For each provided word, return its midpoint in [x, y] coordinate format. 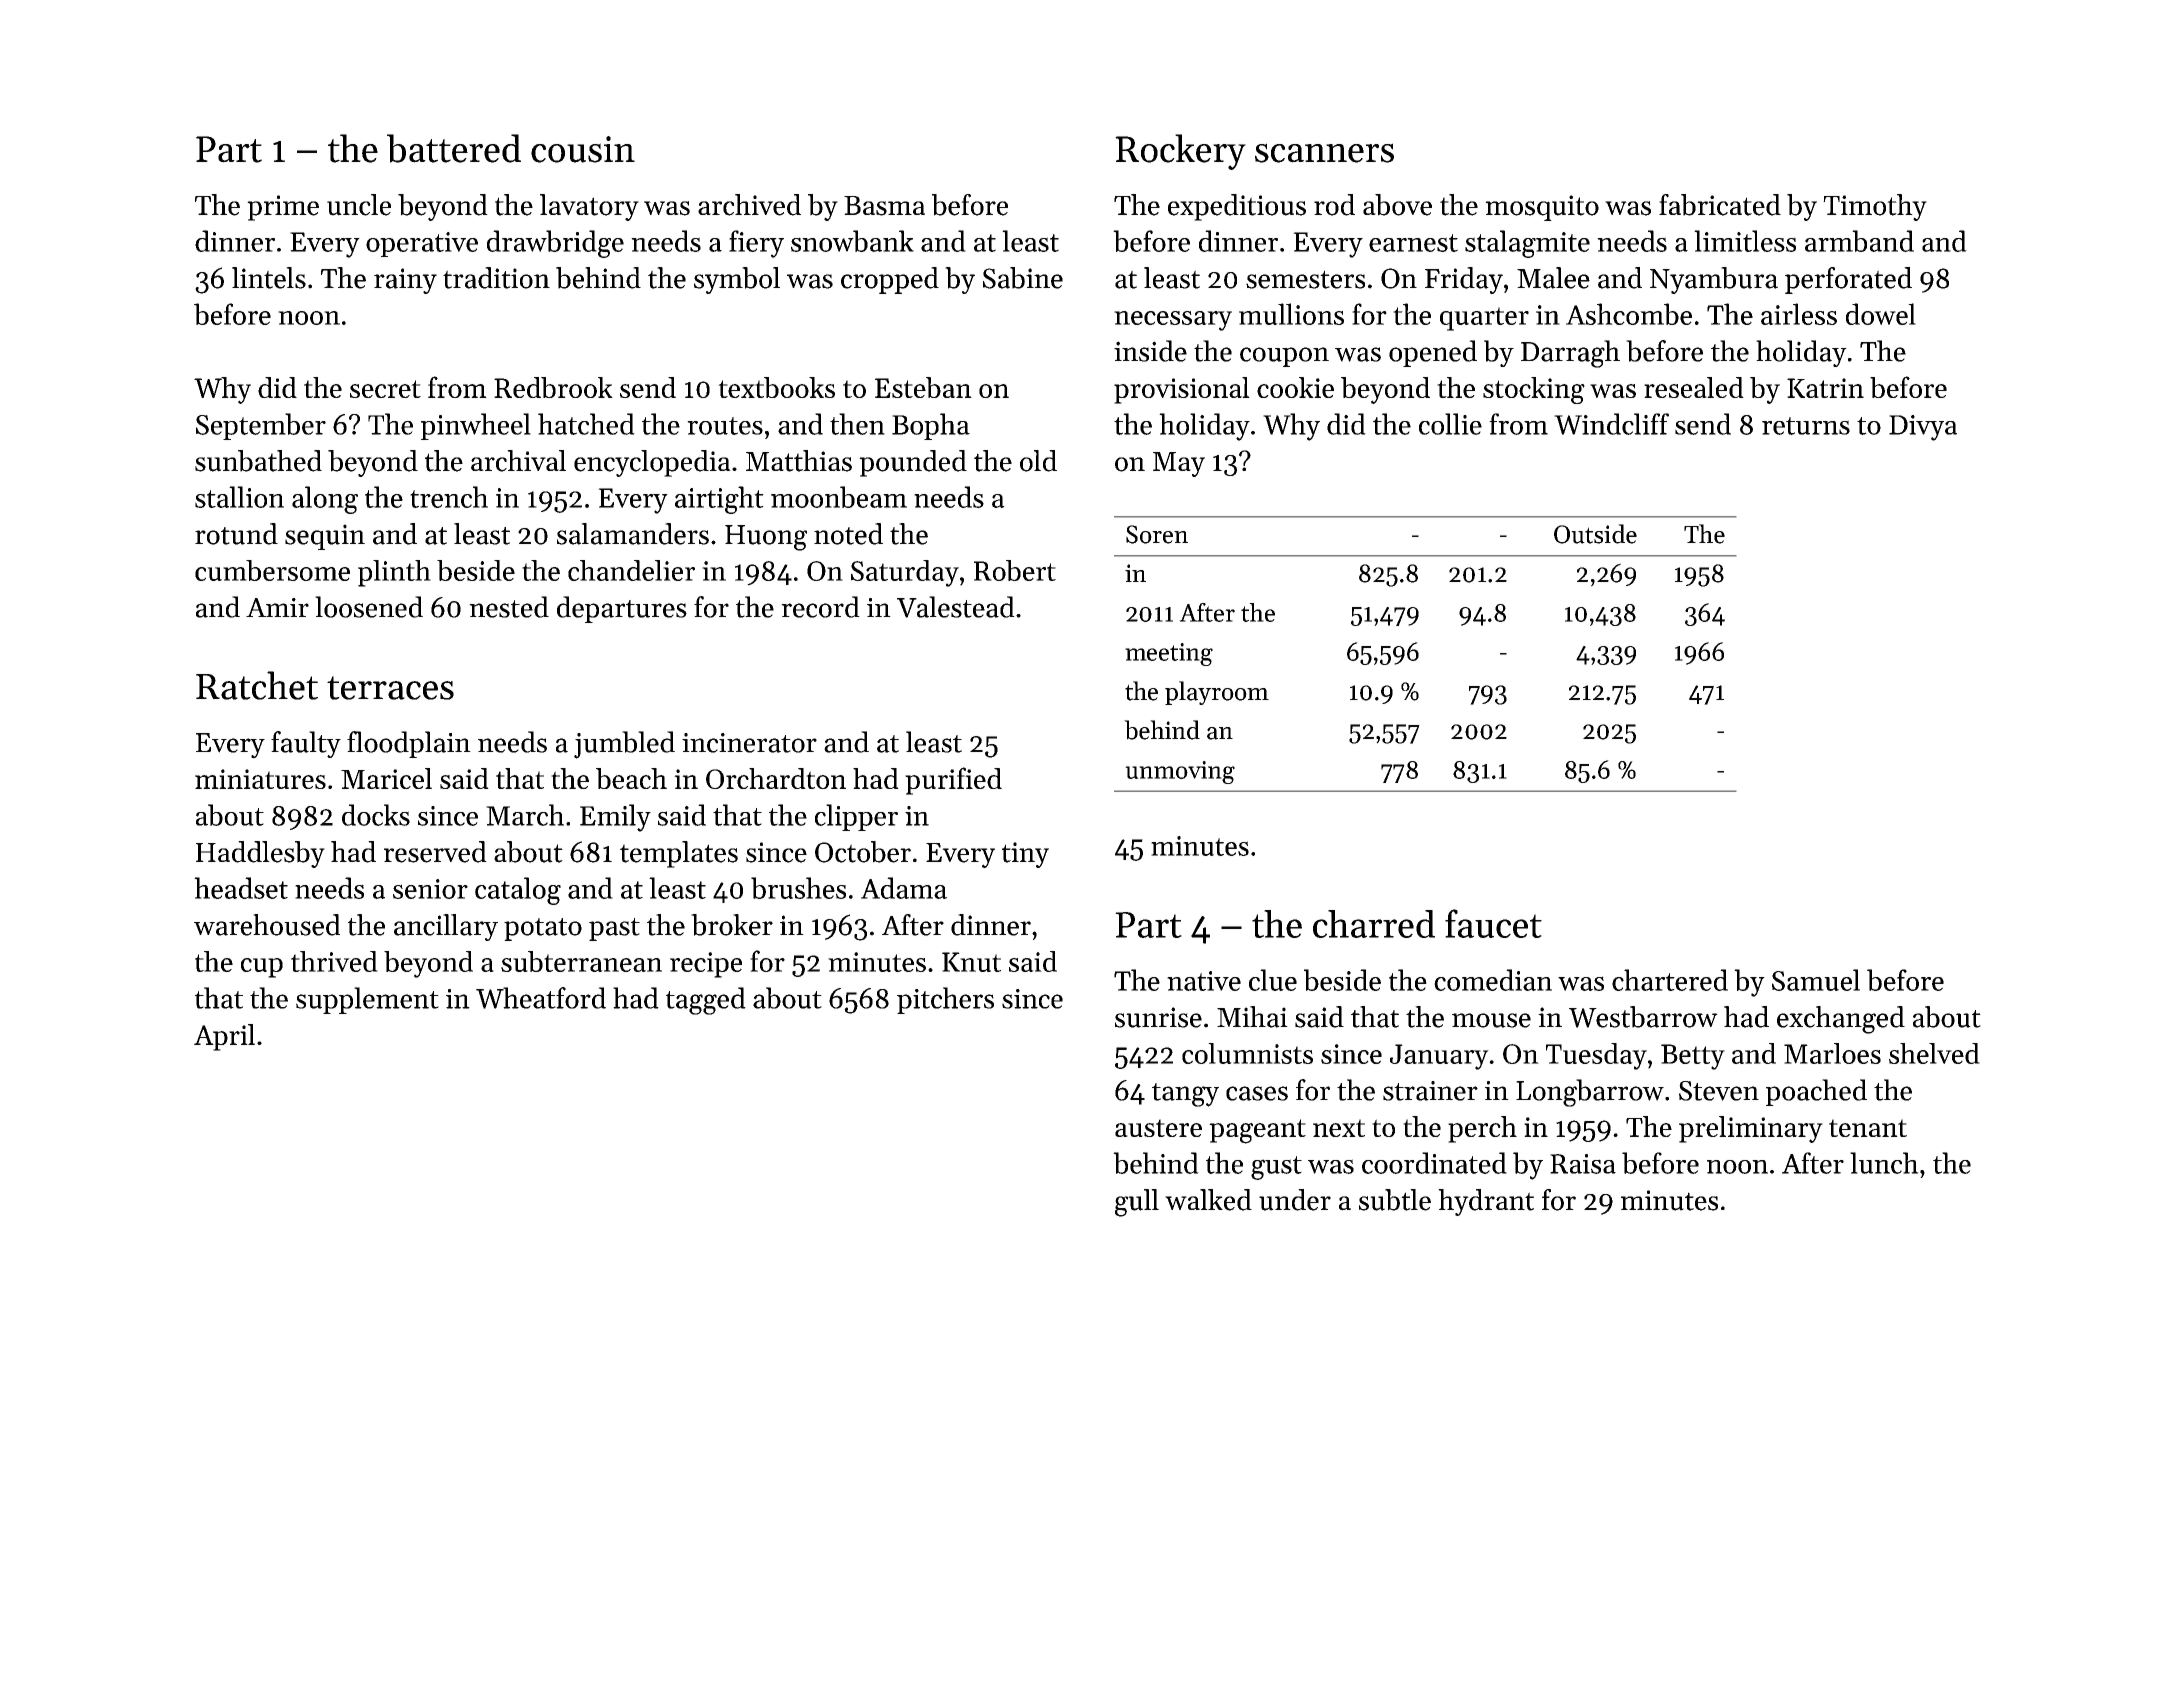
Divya [1923, 428]
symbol [737, 280]
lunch [1884, 1163]
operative [422, 244]
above [1397, 205]
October [863, 852]
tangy [1185, 1095]
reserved [435, 852]
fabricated [1720, 205]
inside [1150, 351]
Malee [1553, 278]
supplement [367, 1000]
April [224, 1037]
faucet [1493, 923]
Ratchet [257, 685]
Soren [1157, 534]
